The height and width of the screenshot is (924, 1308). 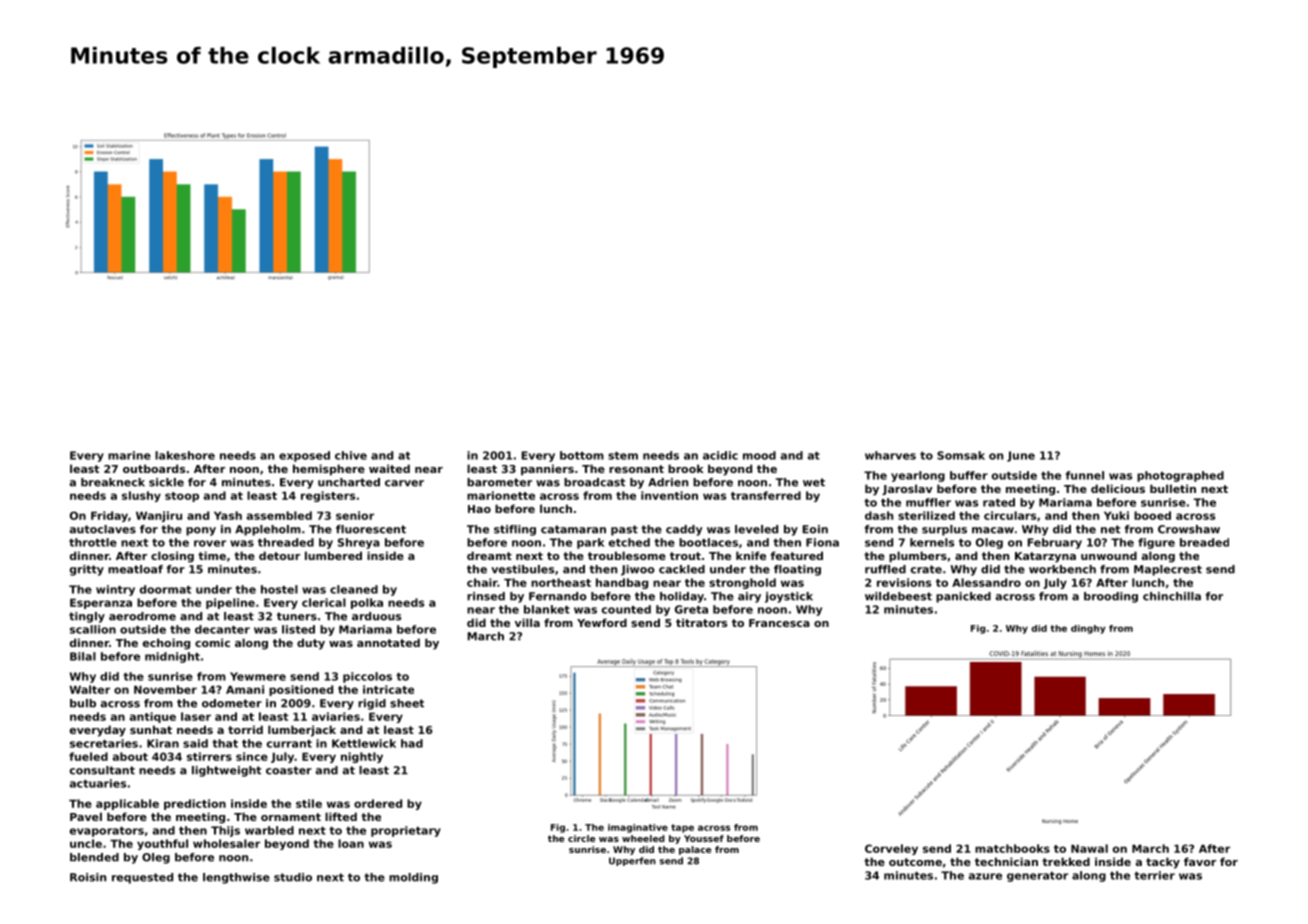 What do you see at coordinates (1012, 848) in the screenshot?
I see `matchbooks` at bounding box center [1012, 848].
